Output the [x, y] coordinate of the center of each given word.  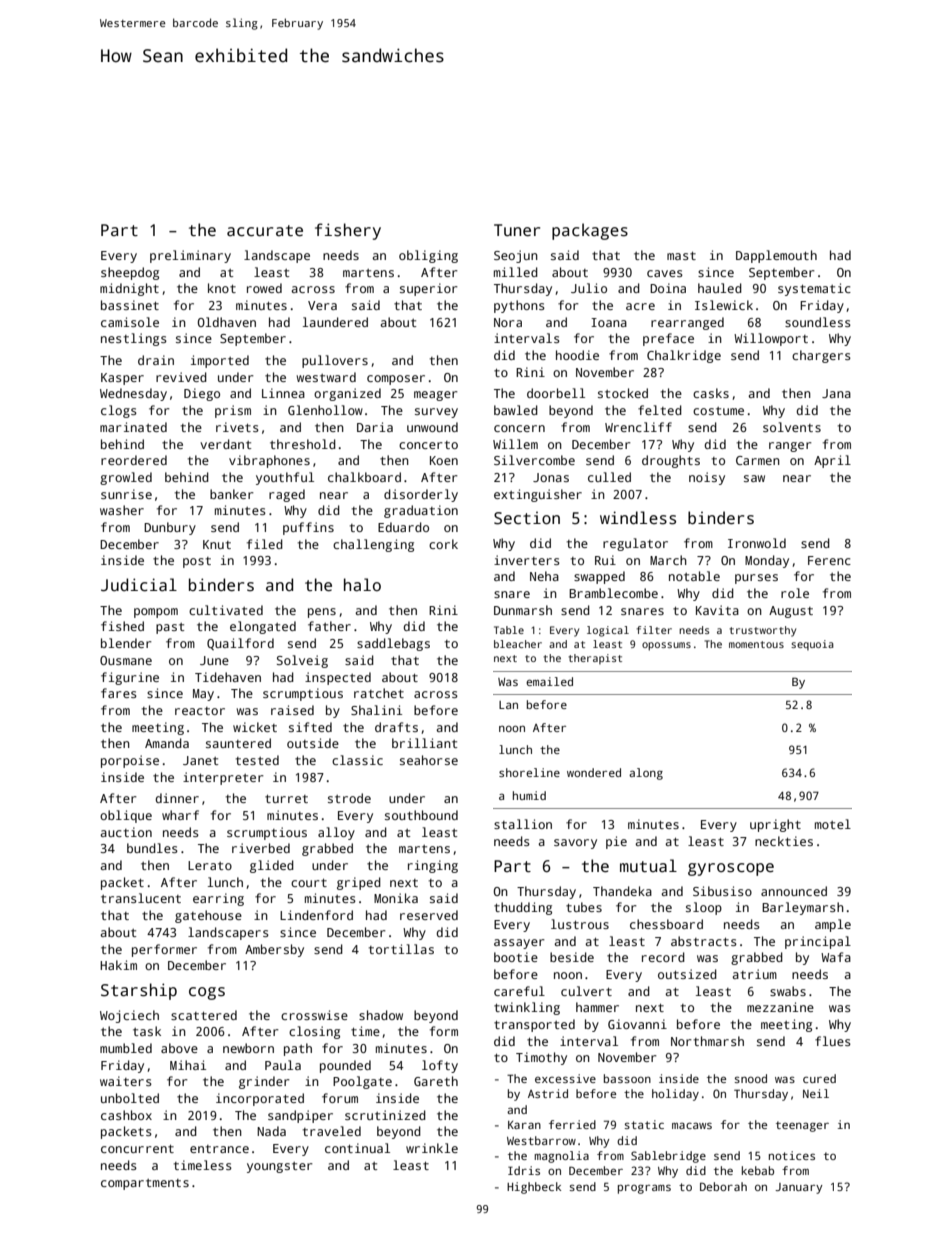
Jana [836, 393]
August [791, 612]
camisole [130, 322]
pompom [156, 613]
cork [443, 544]
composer [396, 380]
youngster [280, 1167]
